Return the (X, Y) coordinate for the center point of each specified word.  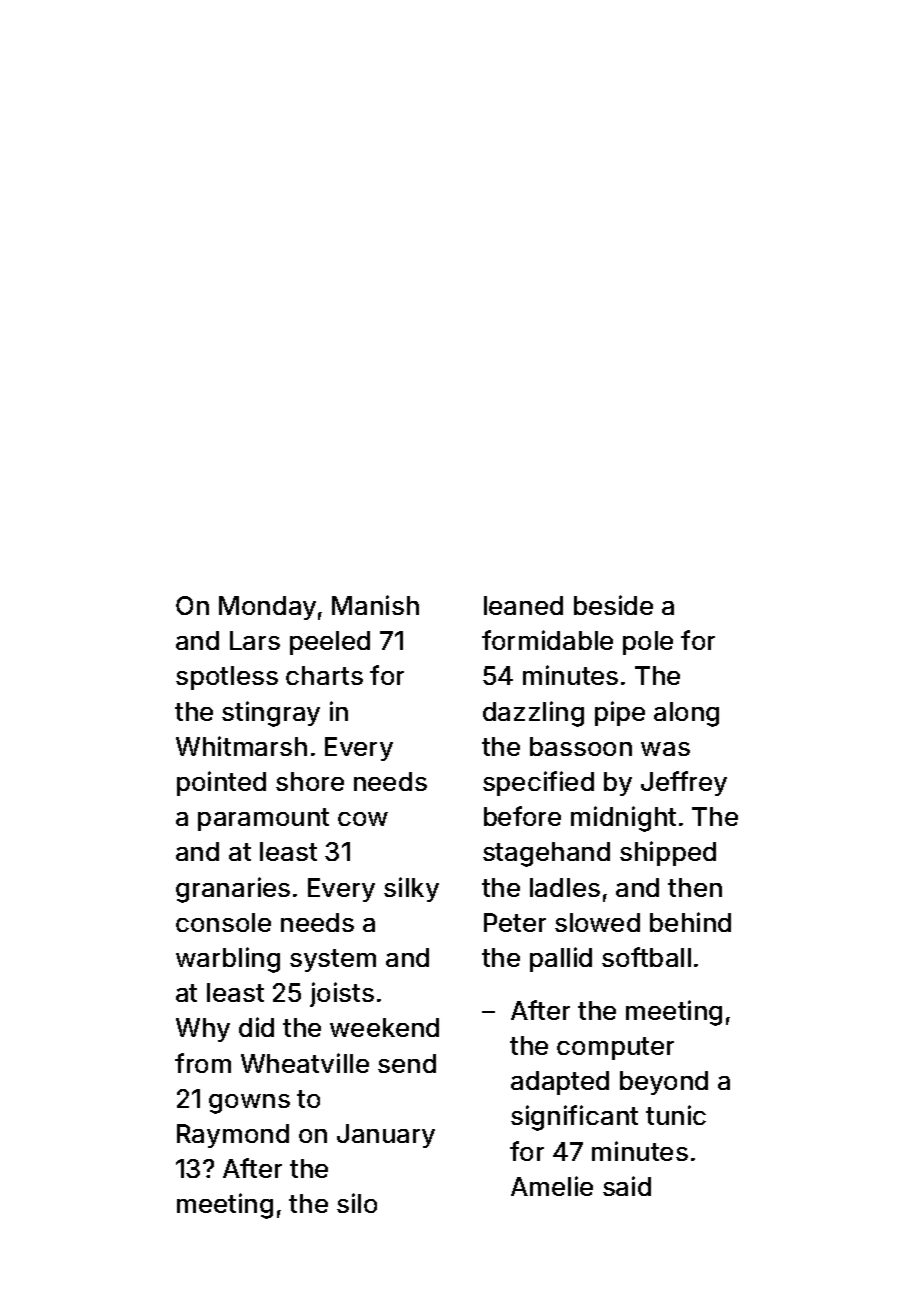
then (695, 887)
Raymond (233, 1136)
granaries (233, 890)
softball (646, 957)
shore (310, 781)
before (522, 816)
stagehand (546, 854)
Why (203, 1030)
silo (357, 1203)
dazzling (533, 714)
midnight (623, 819)
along (686, 714)
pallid (561, 959)
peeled (330, 643)
